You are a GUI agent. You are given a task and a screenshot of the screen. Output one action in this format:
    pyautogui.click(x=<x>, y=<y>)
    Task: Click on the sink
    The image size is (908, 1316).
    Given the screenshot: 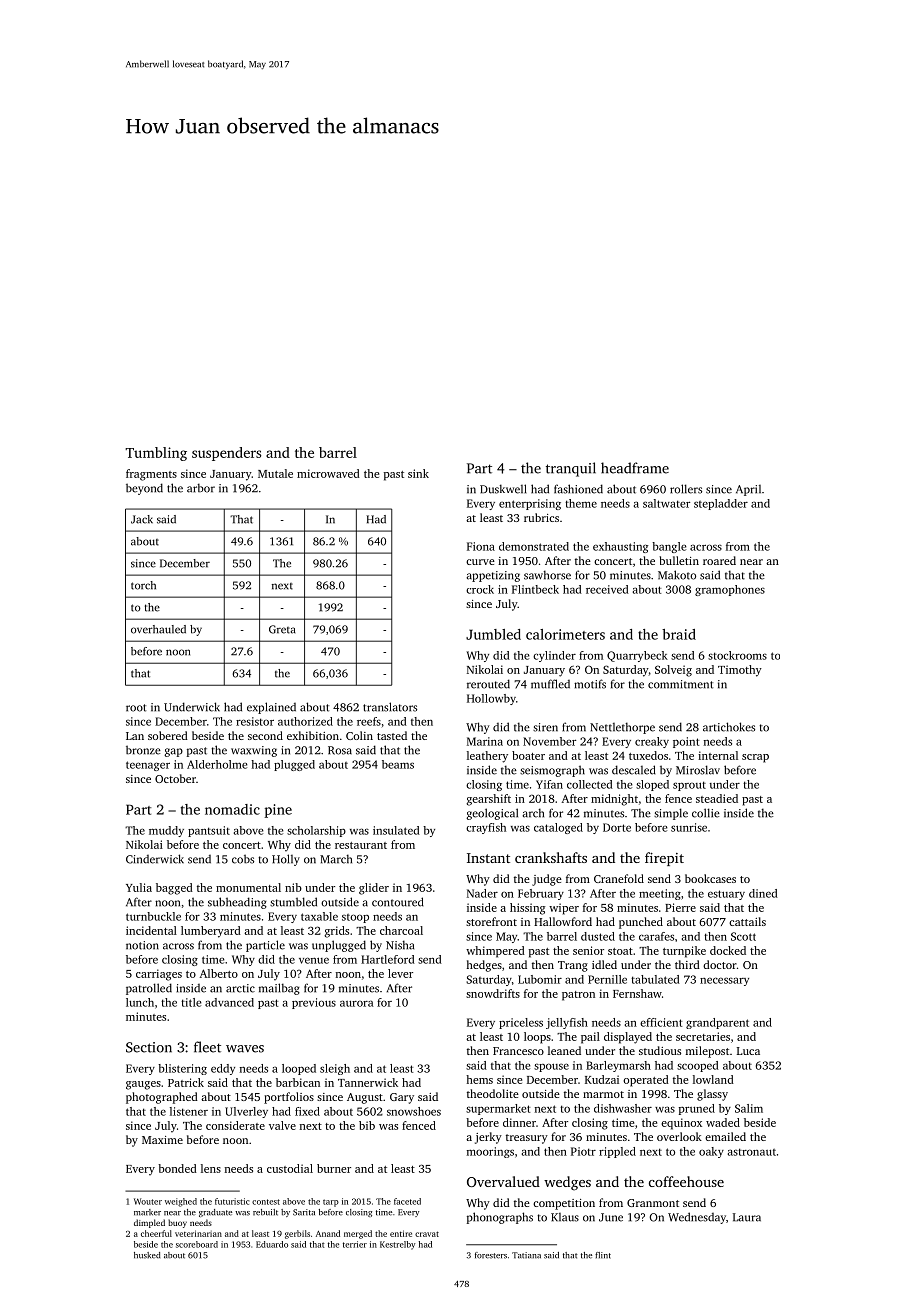 What is the action you would take?
    pyautogui.click(x=418, y=473)
